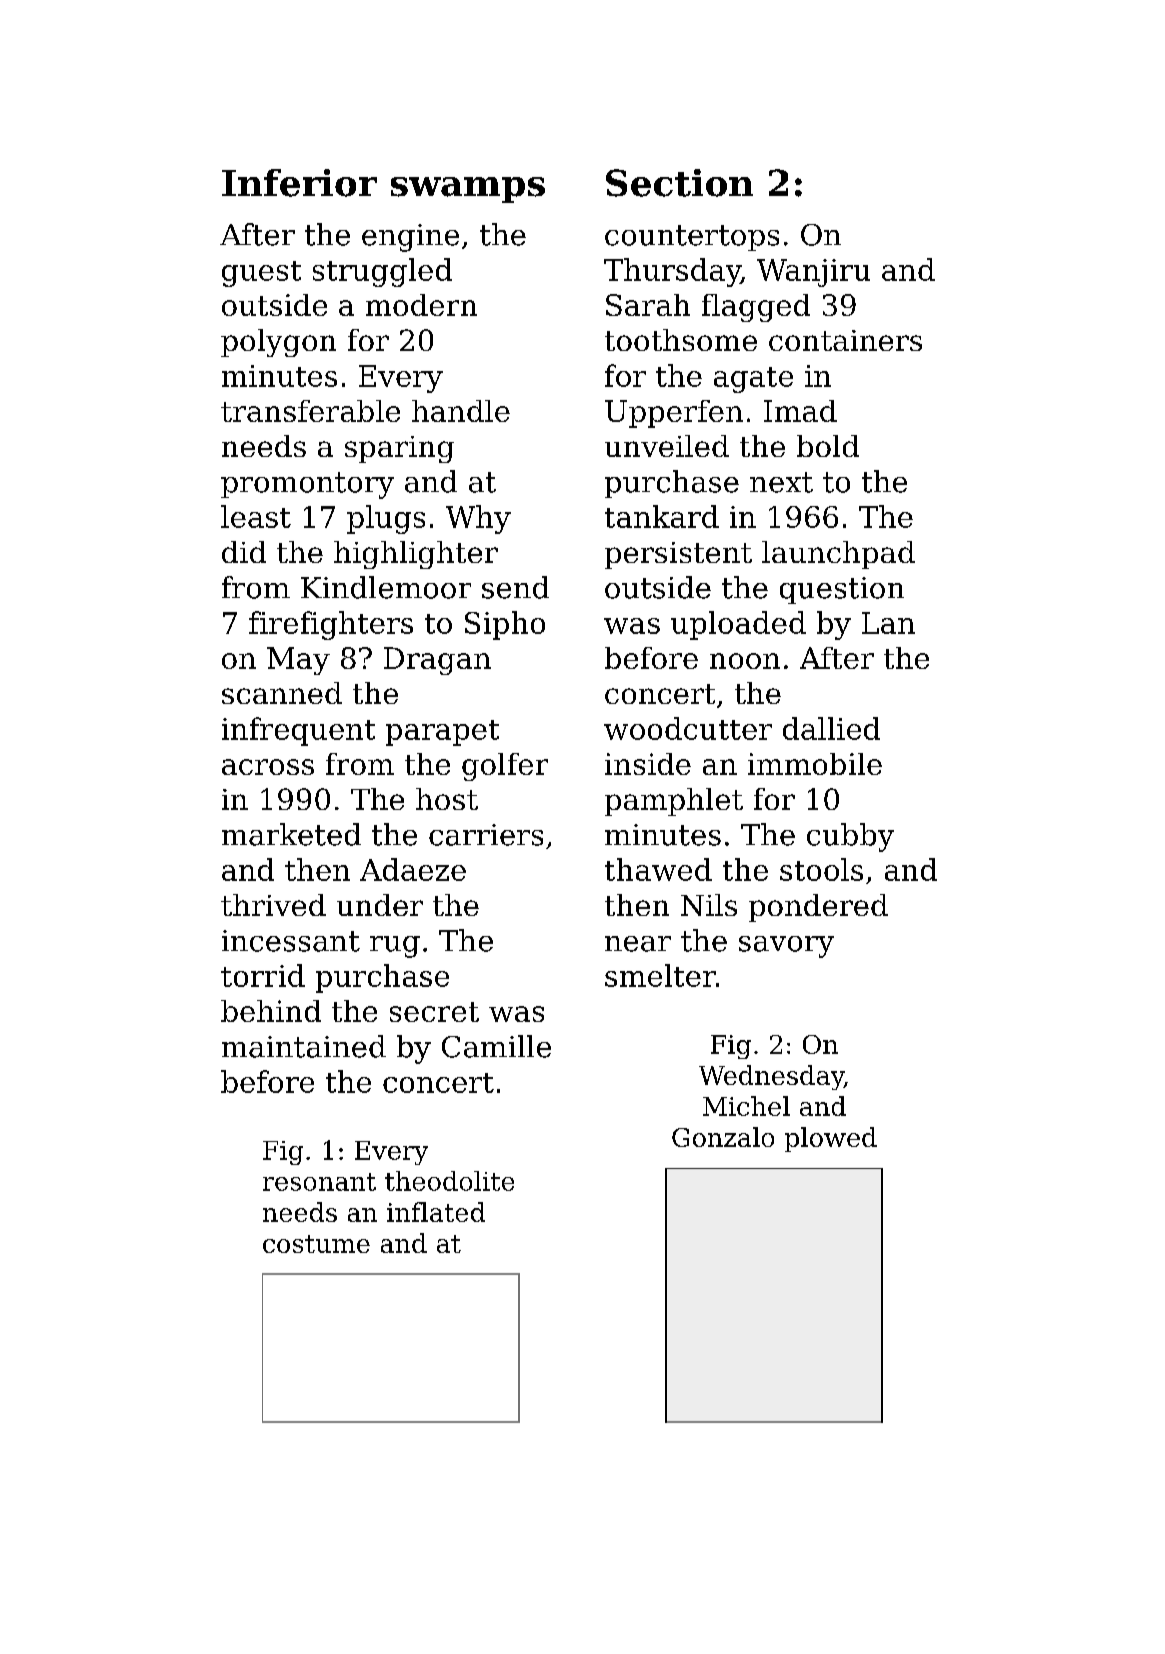  I want to click on guest, so click(261, 274).
